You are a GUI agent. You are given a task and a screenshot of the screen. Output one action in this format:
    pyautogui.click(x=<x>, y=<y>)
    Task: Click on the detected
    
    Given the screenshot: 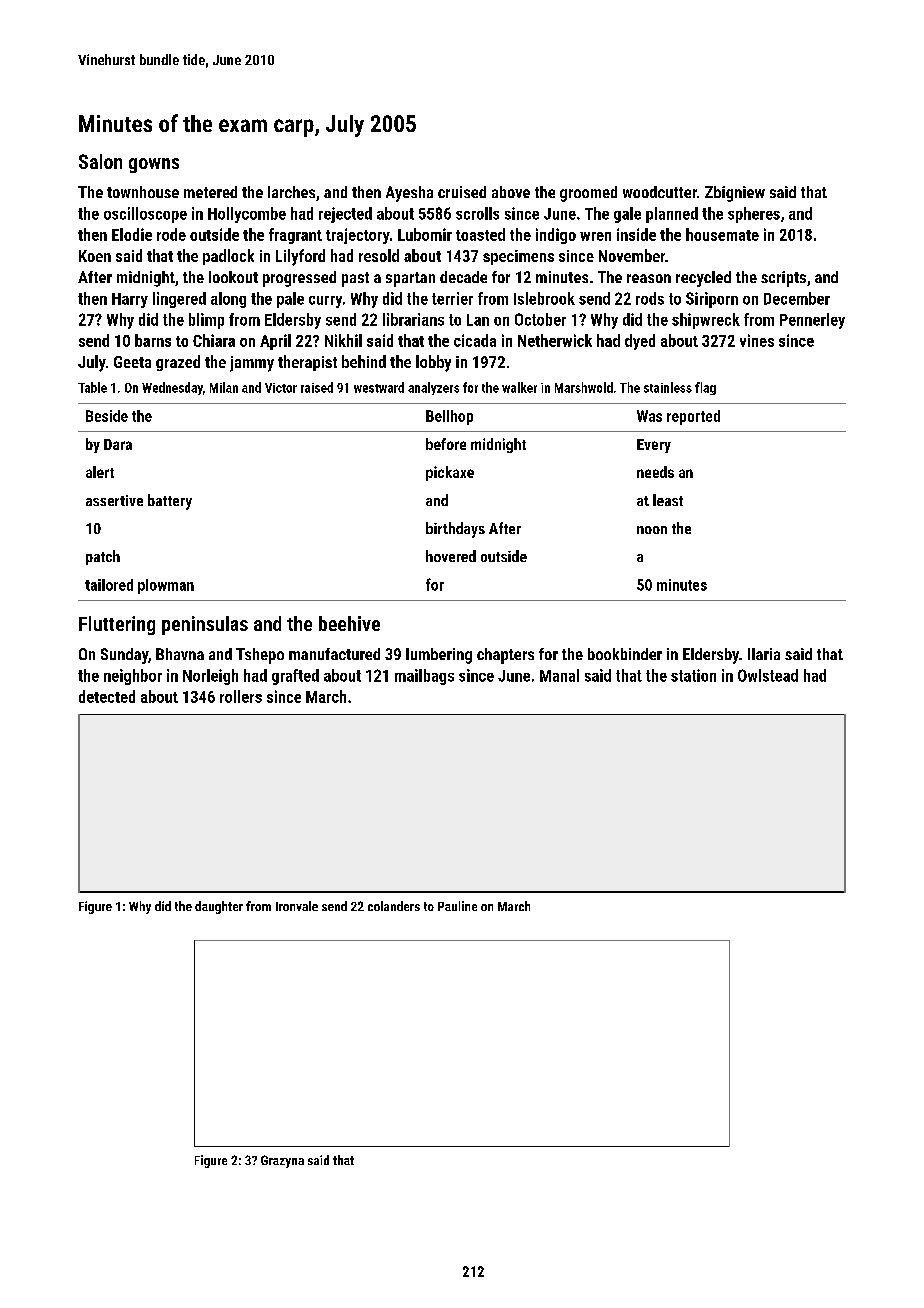 What is the action you would take?
    pyautogui.click(x=107, y=696)
